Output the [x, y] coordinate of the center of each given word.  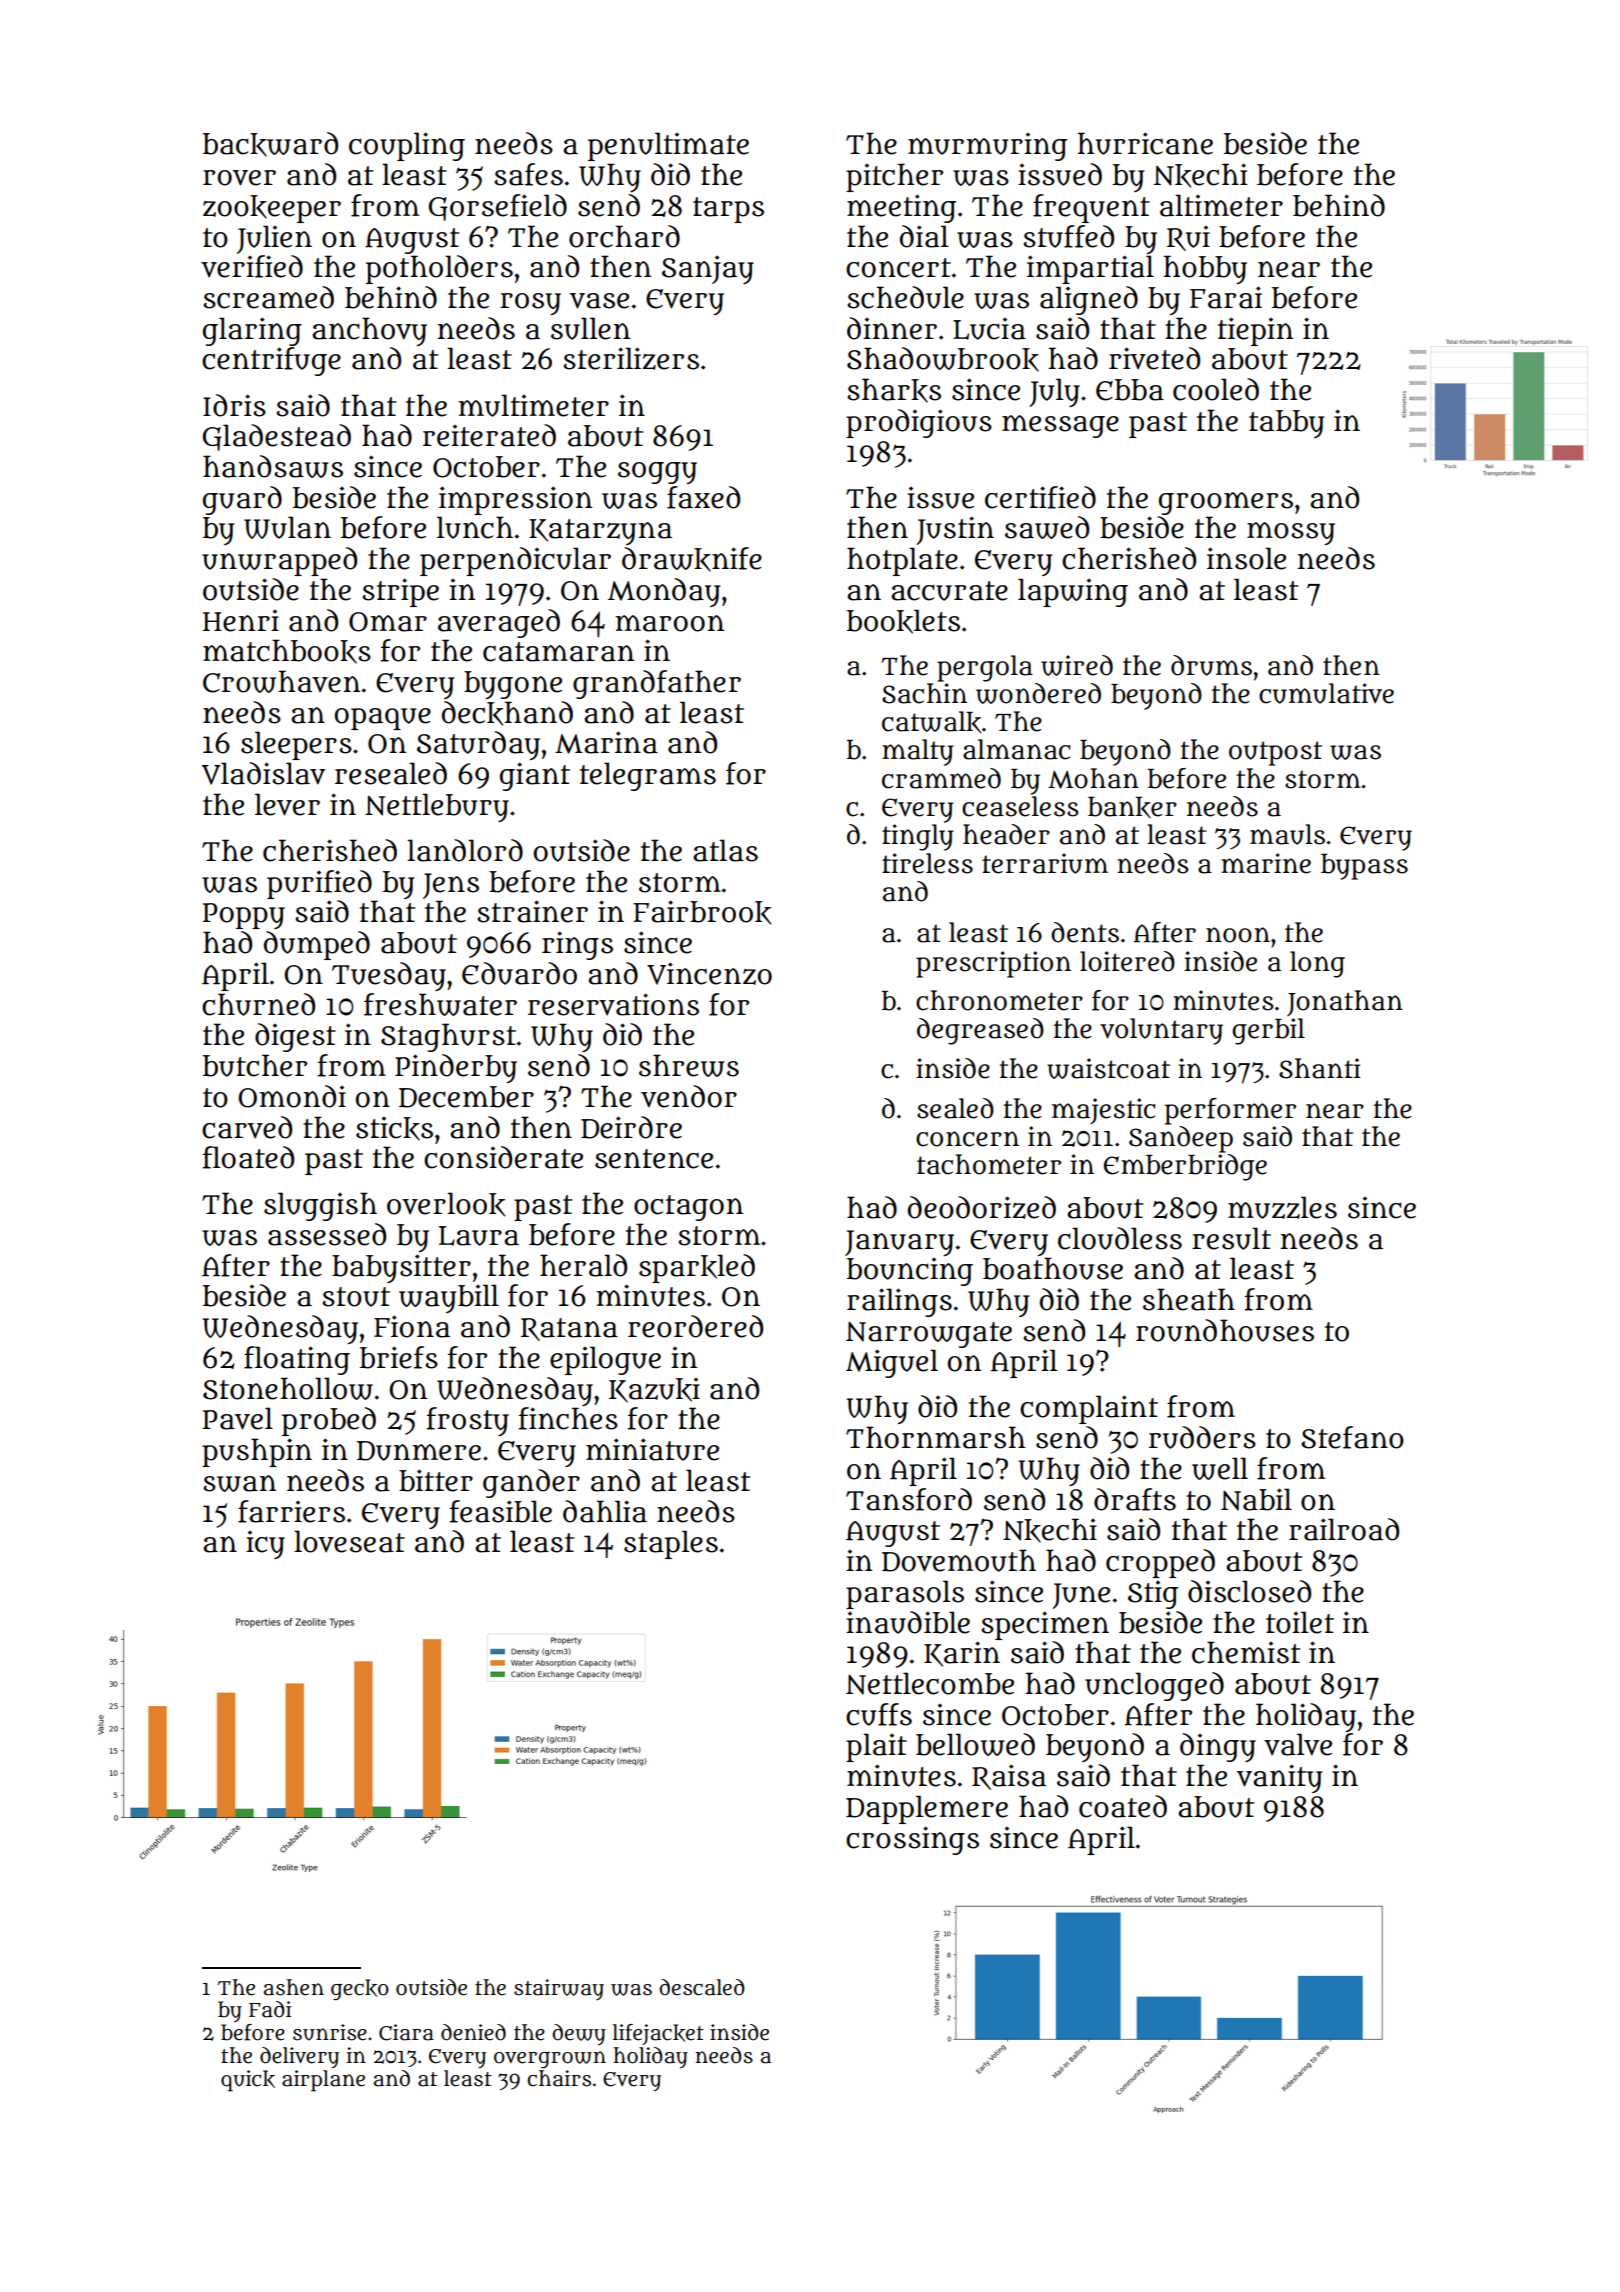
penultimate [668, 146]
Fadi [270, 2009]
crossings [912, 1840]
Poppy [244, 916]
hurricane [1145, 143]
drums [1211, 665]
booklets [903, 621]
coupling [407, 146]
